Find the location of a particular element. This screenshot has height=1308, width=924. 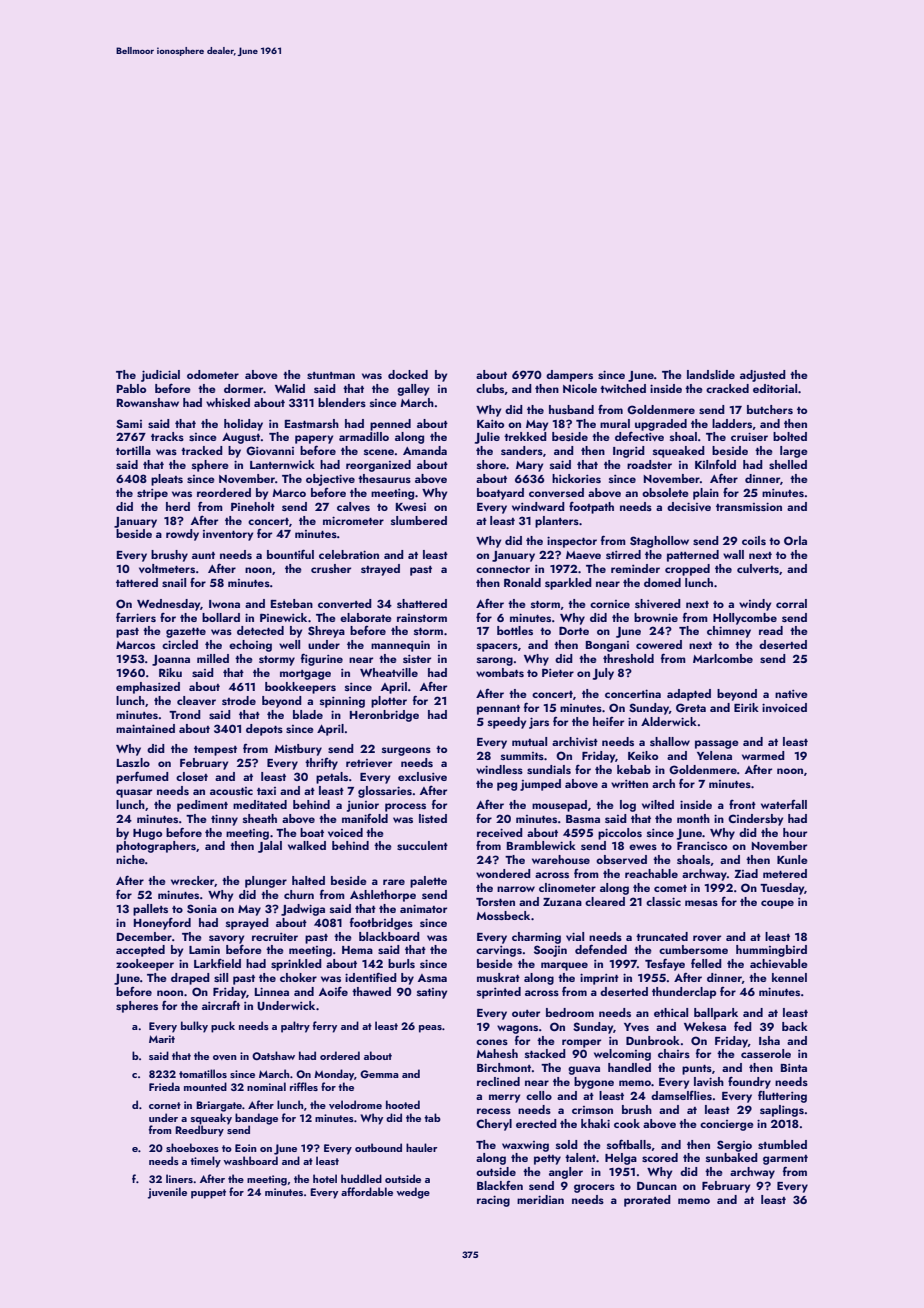

elaborate is located at coordinates (366, 617).
